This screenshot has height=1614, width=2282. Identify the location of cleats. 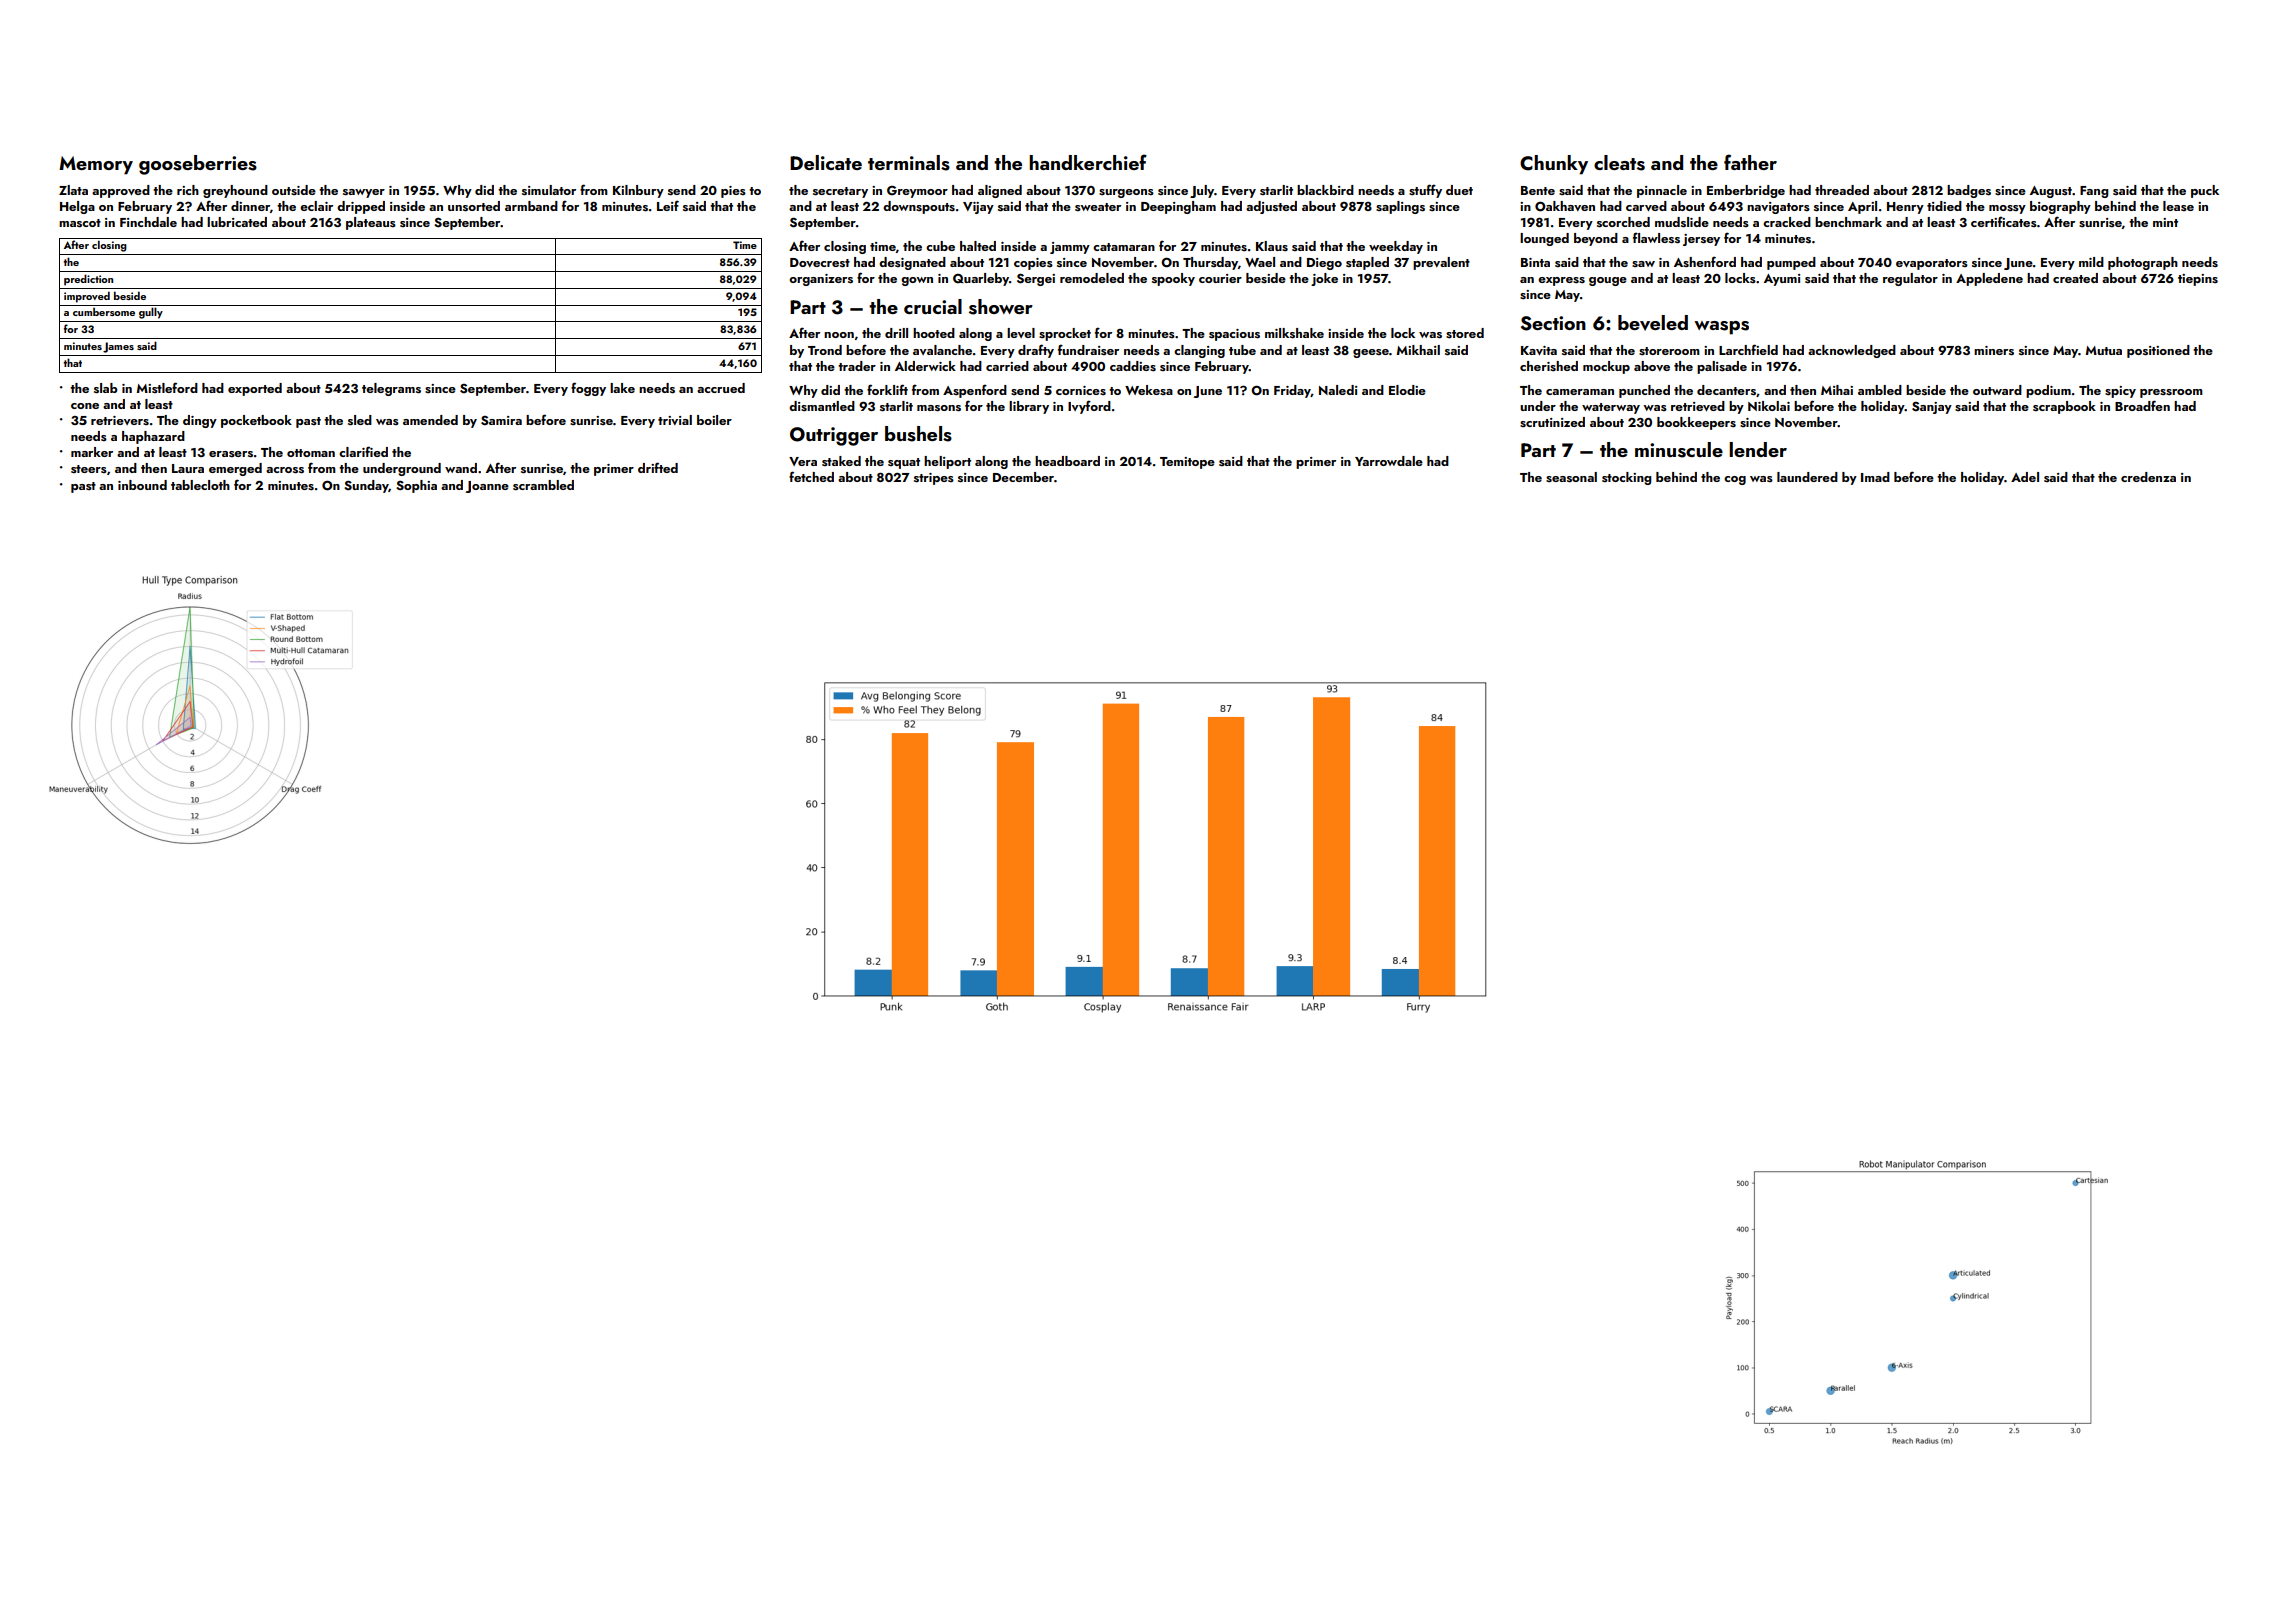
(1619, 163).
